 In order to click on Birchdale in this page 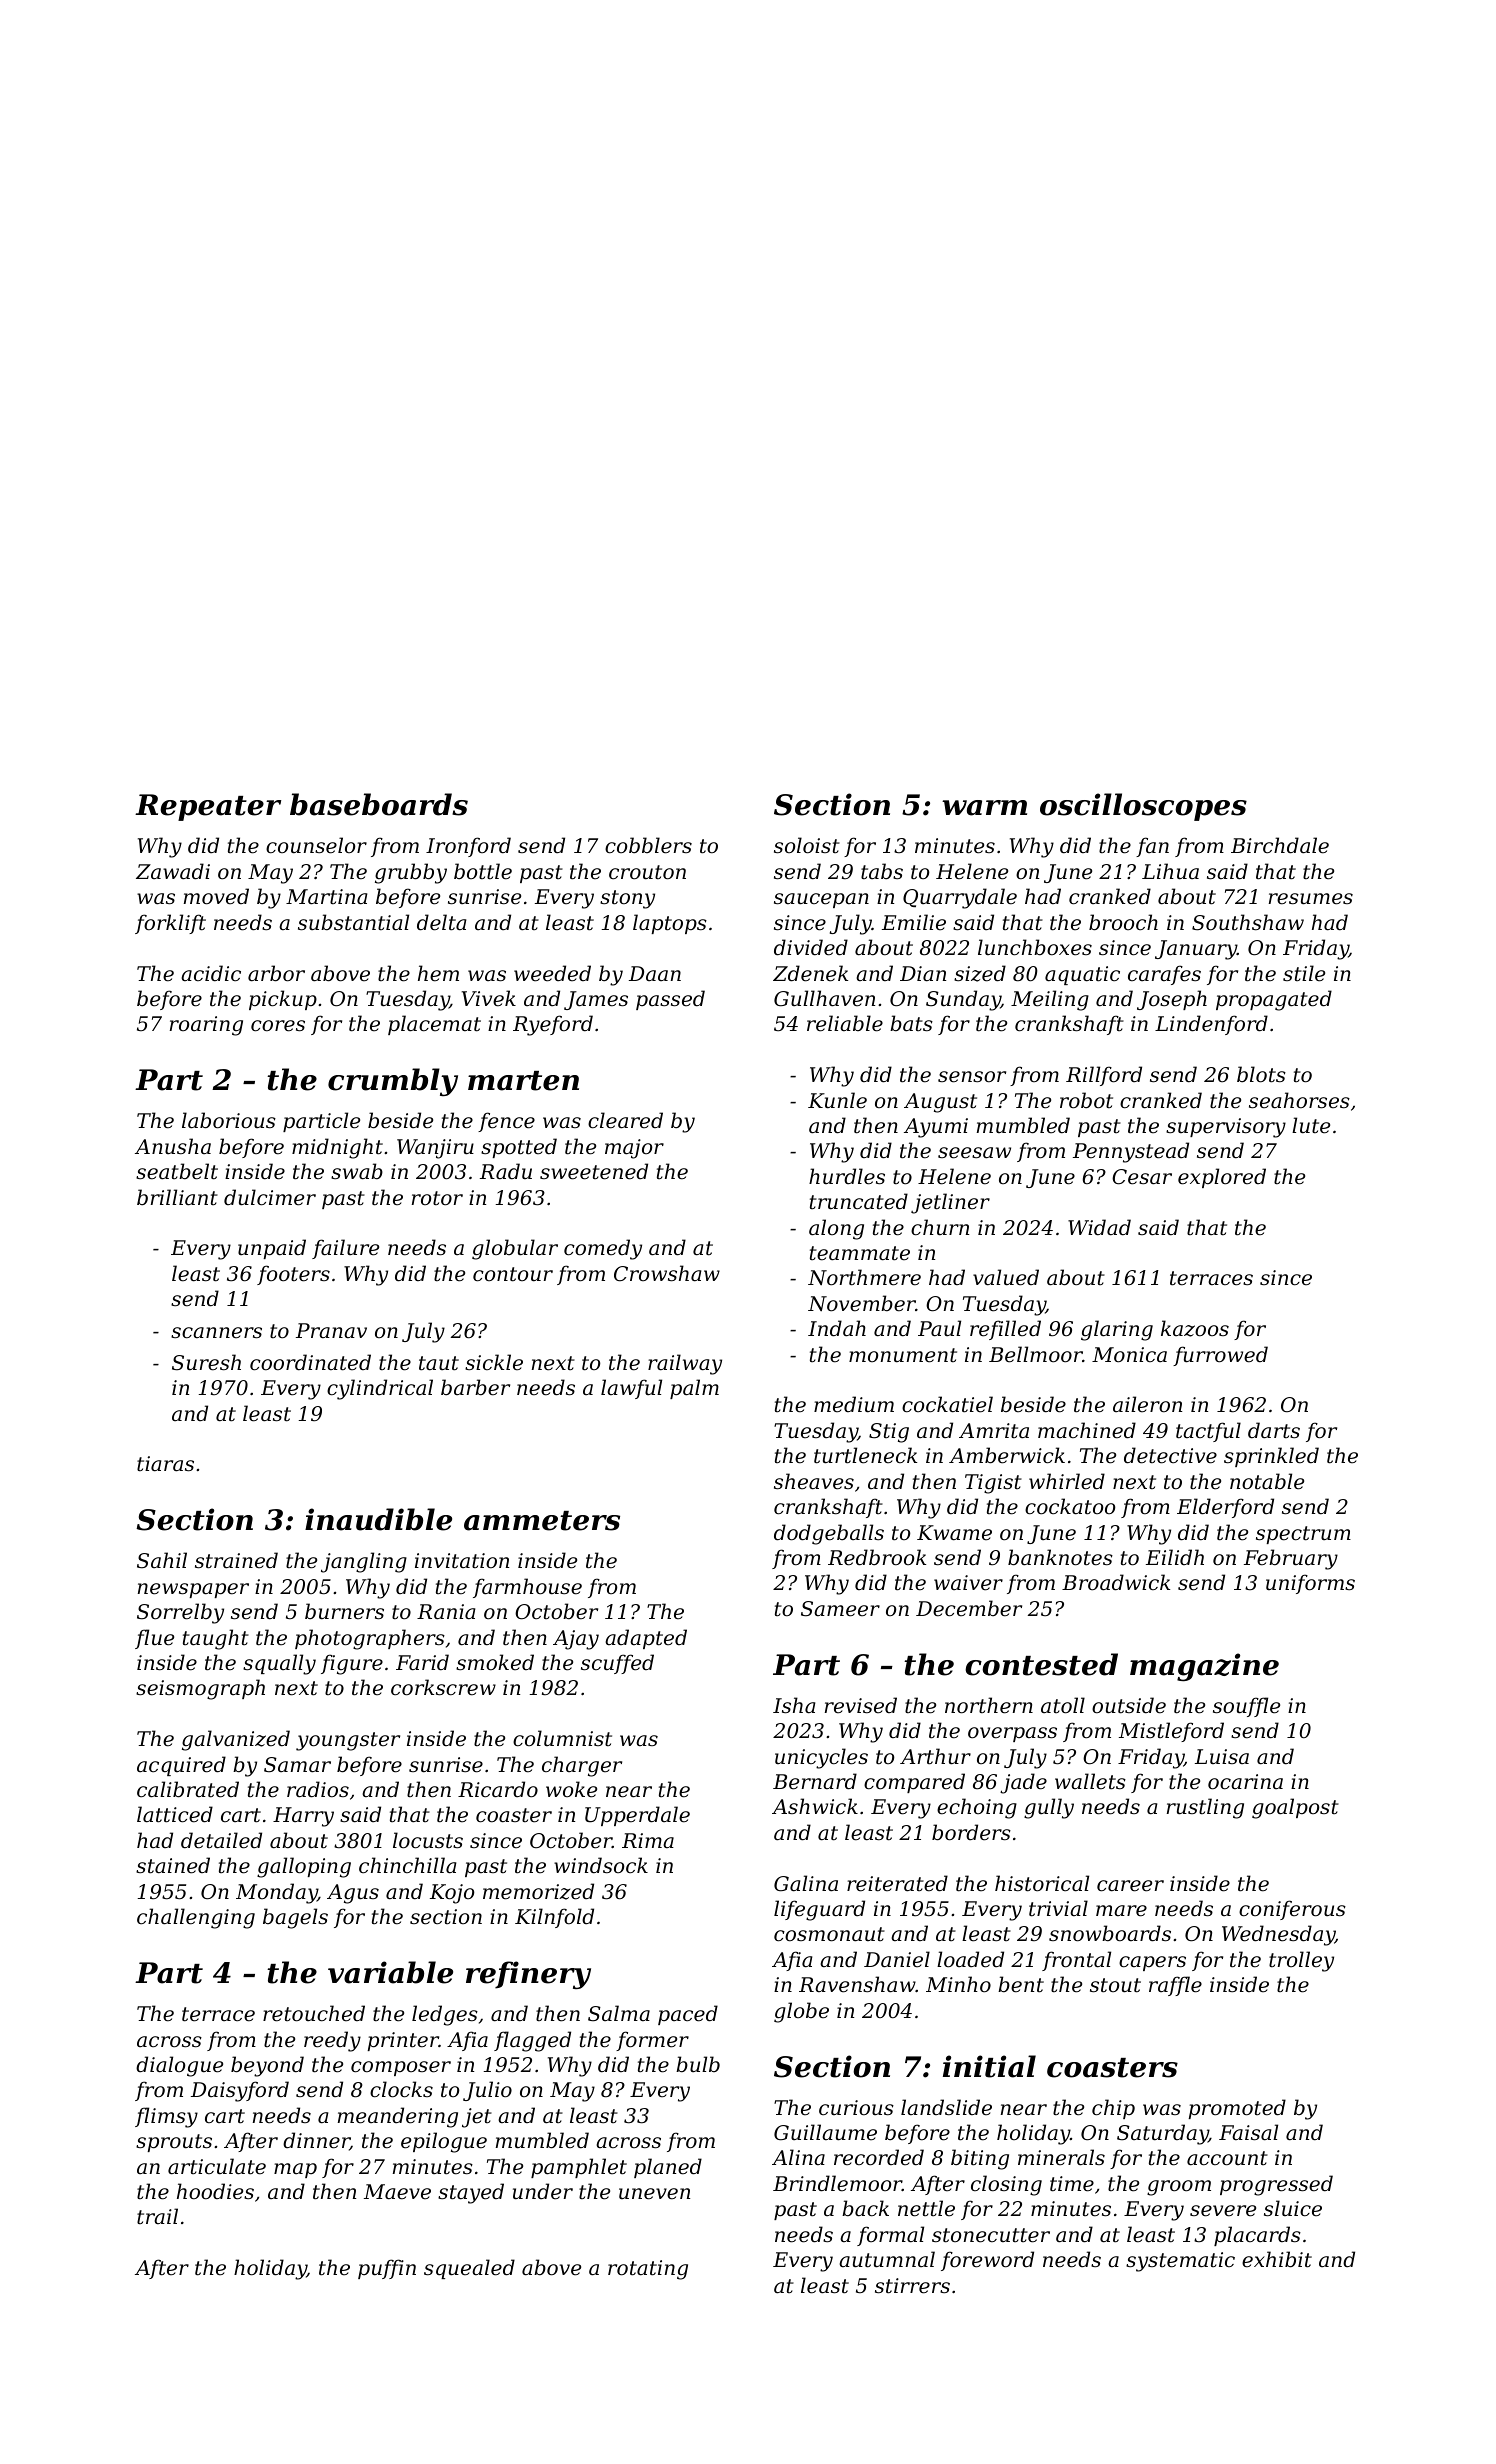, I will do `click(1280, 845)`.
